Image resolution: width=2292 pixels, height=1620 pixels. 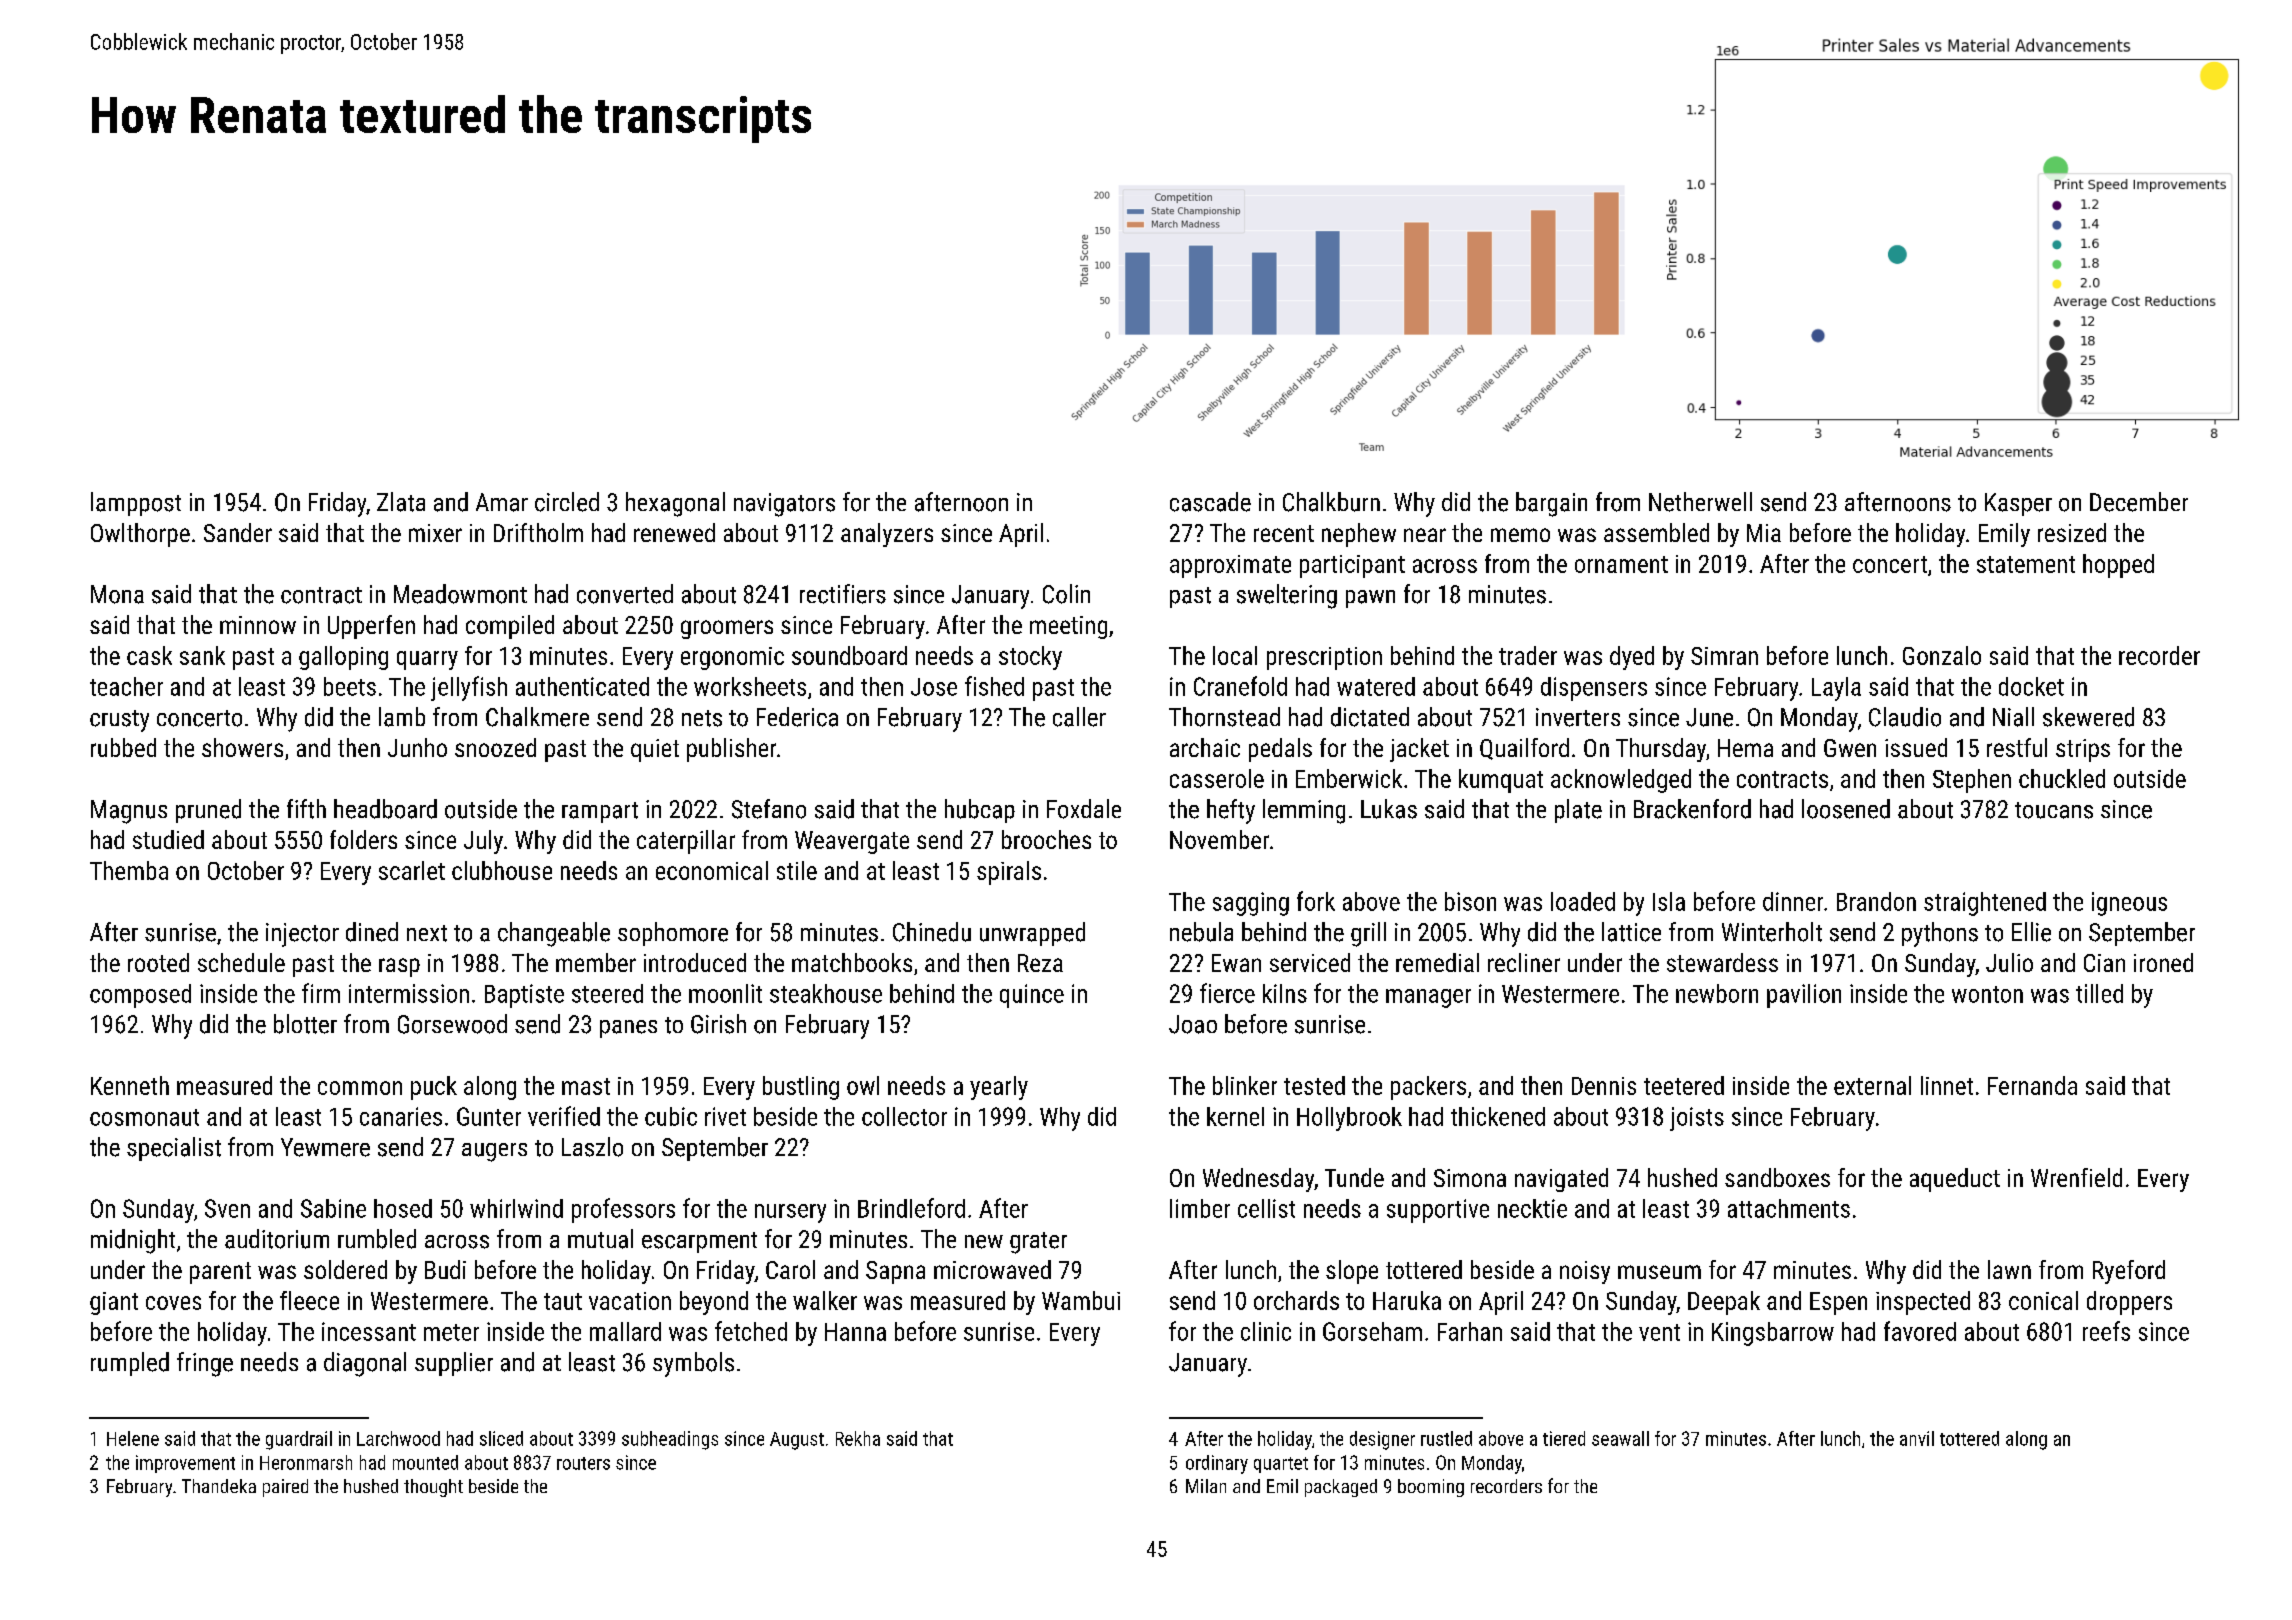 What do you see at coordinates (385, 809) in the page?
I see `headboard` at bounding box center [385, 809].
